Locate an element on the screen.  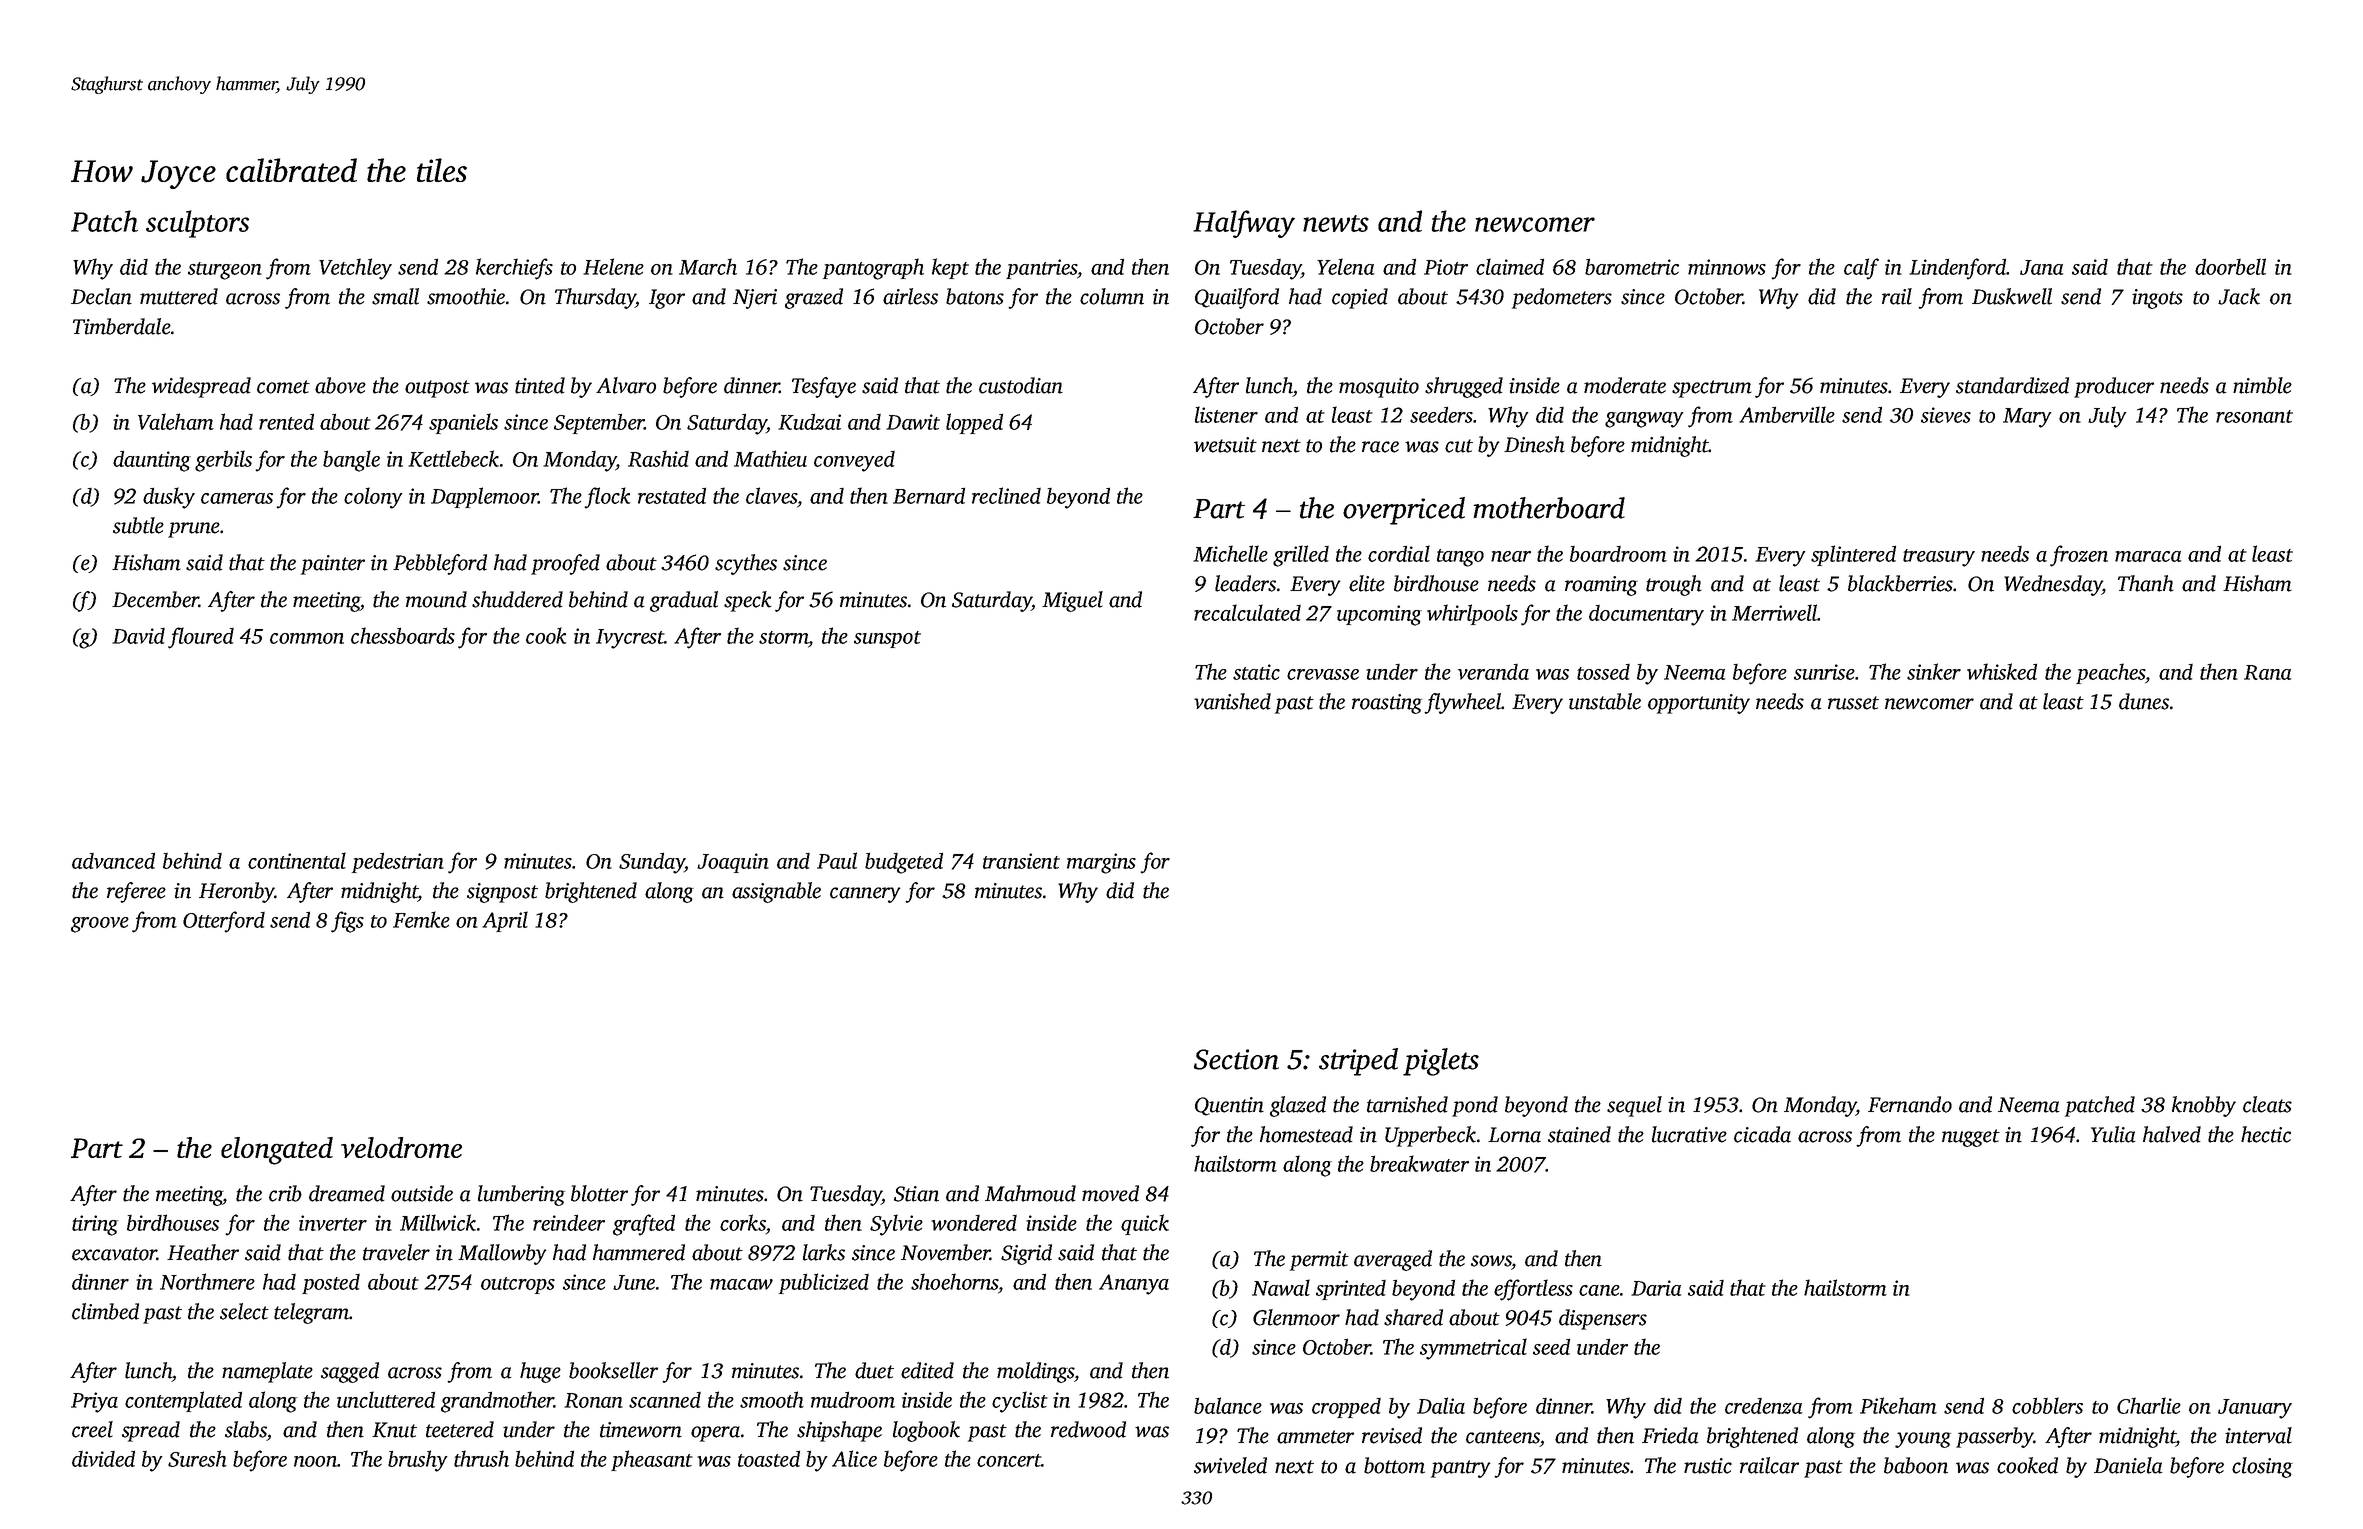
shrugged is located at coordinates (1464, 387).
